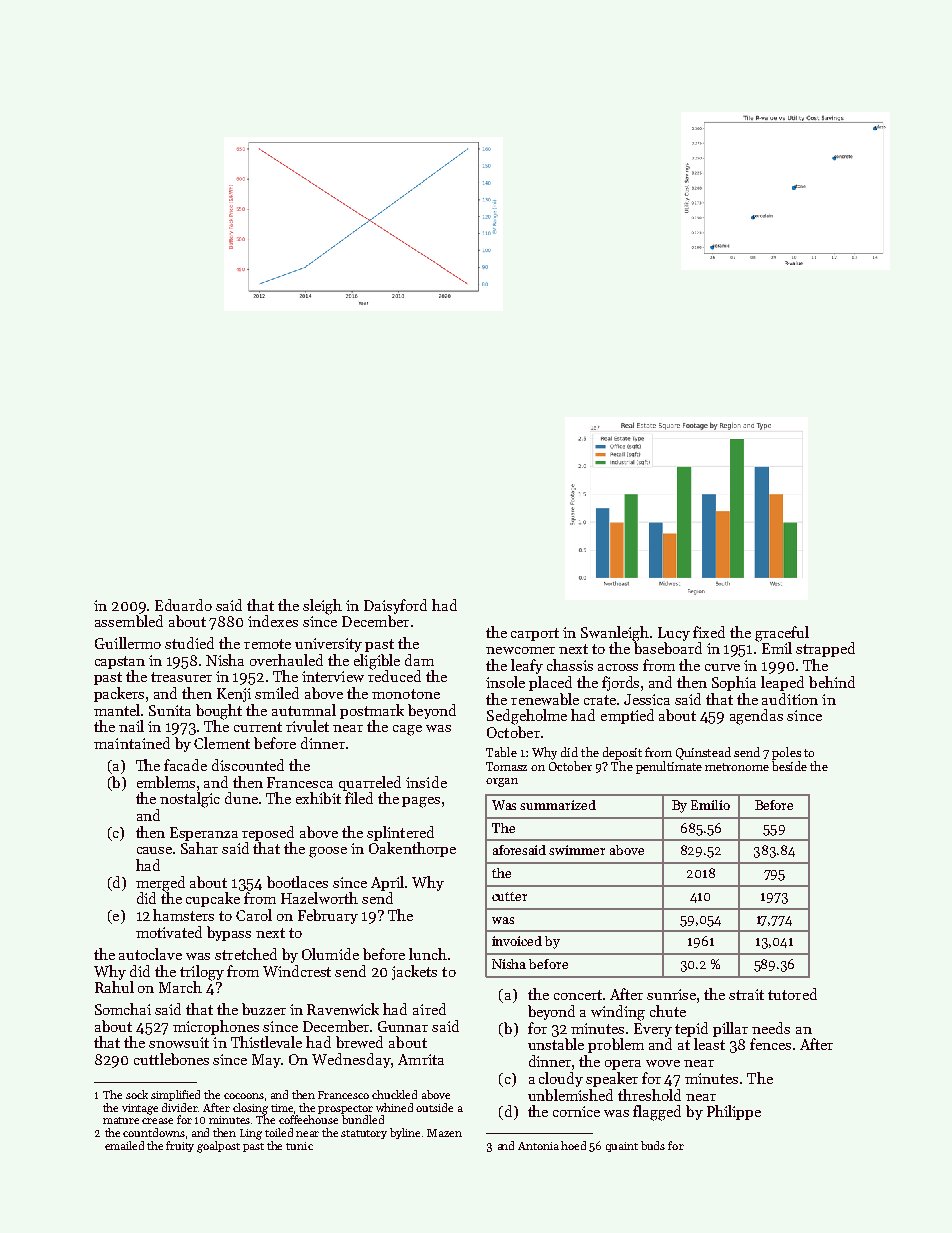 The width and height of the image is (952, 1233). Describe the element at coordinates (406, 694) in the image. I see `monotone` at that location.
